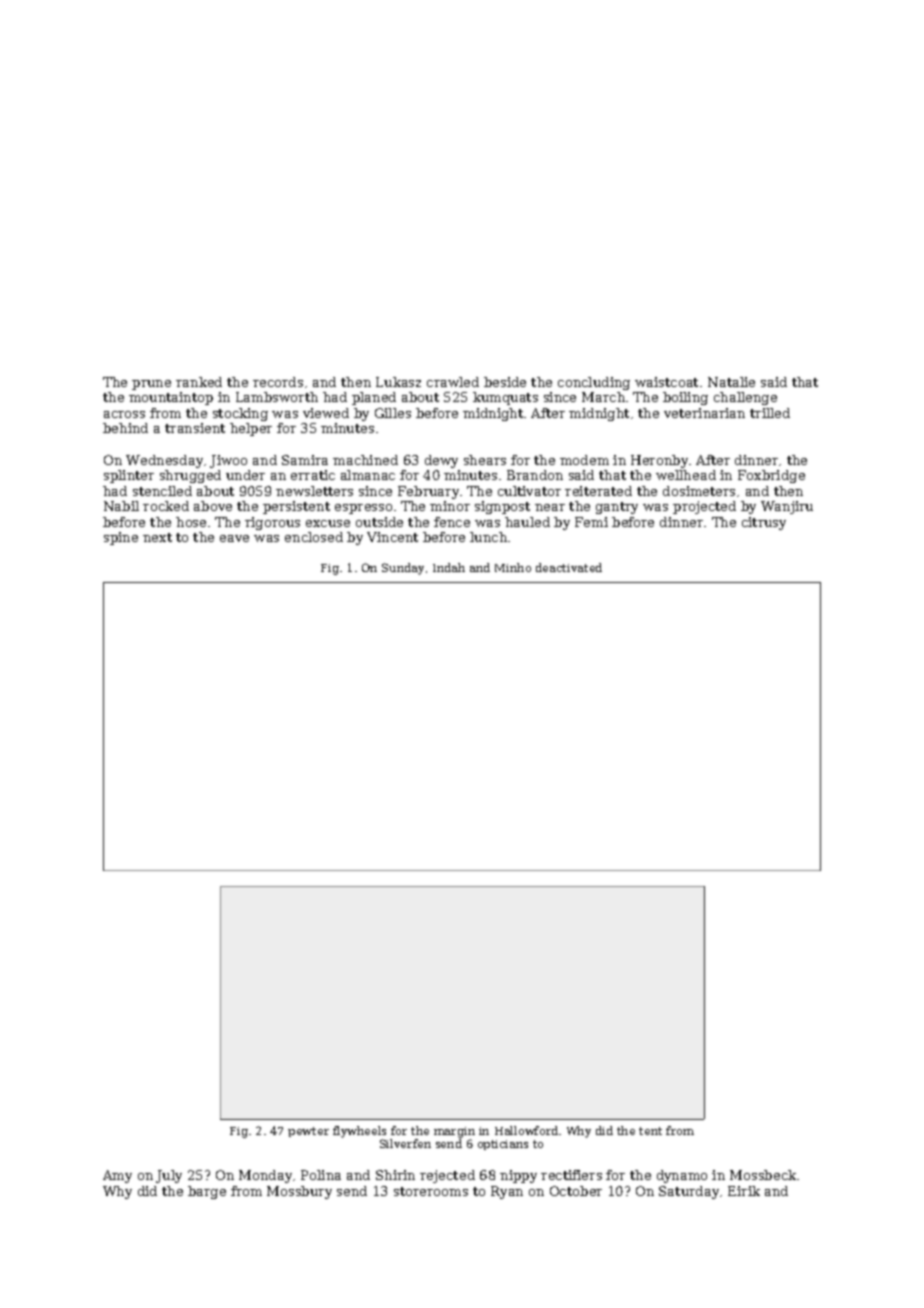 Image resolution: width=924 pixels, height=1308 pixels. I want to click on citrusy, so click(764, 523).
